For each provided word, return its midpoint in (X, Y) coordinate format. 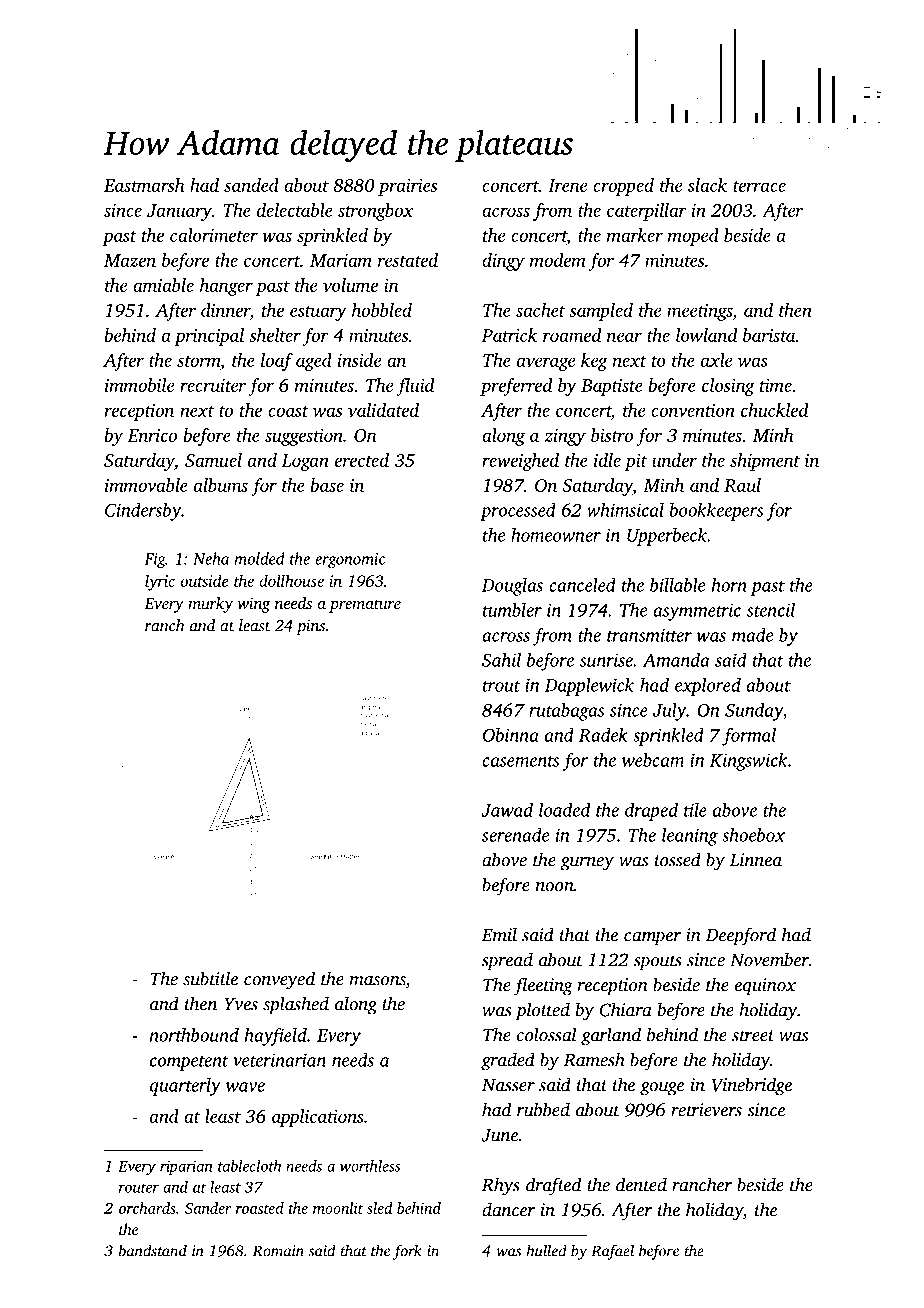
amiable (163, 285)
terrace (759, 186)
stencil (771, 610)
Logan (305, 462)
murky (210, 605)
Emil (499, 934)
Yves (241, 1004)
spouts (658, 963)
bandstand (153, 1250)
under (674, 460)
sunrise (606, 660)
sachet (540, 310)
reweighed (520, 462)
